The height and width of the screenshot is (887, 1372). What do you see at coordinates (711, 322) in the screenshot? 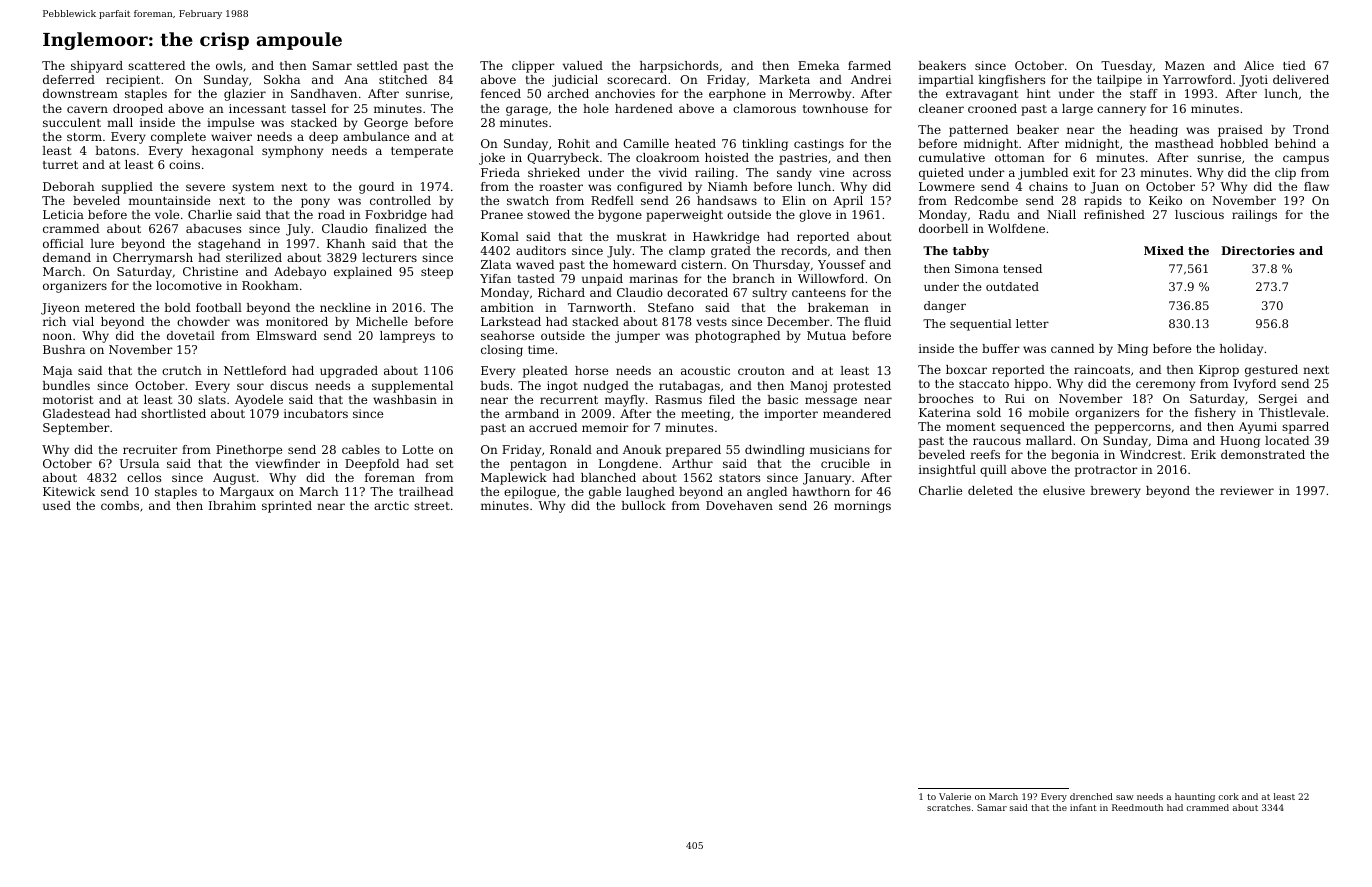
I see `vests` at bounding box center [711, 322].
